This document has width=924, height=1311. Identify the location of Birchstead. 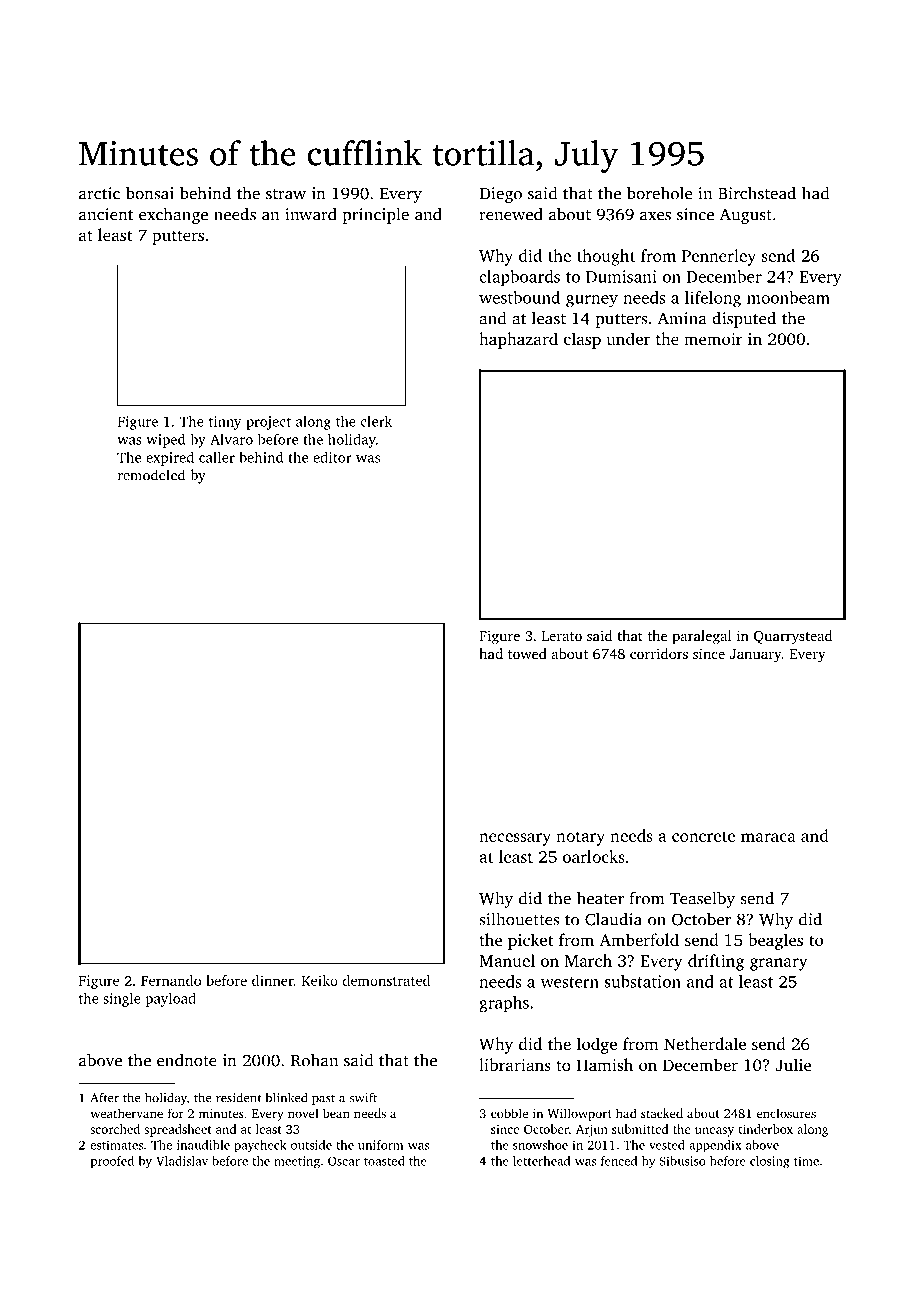
(757, 193).
